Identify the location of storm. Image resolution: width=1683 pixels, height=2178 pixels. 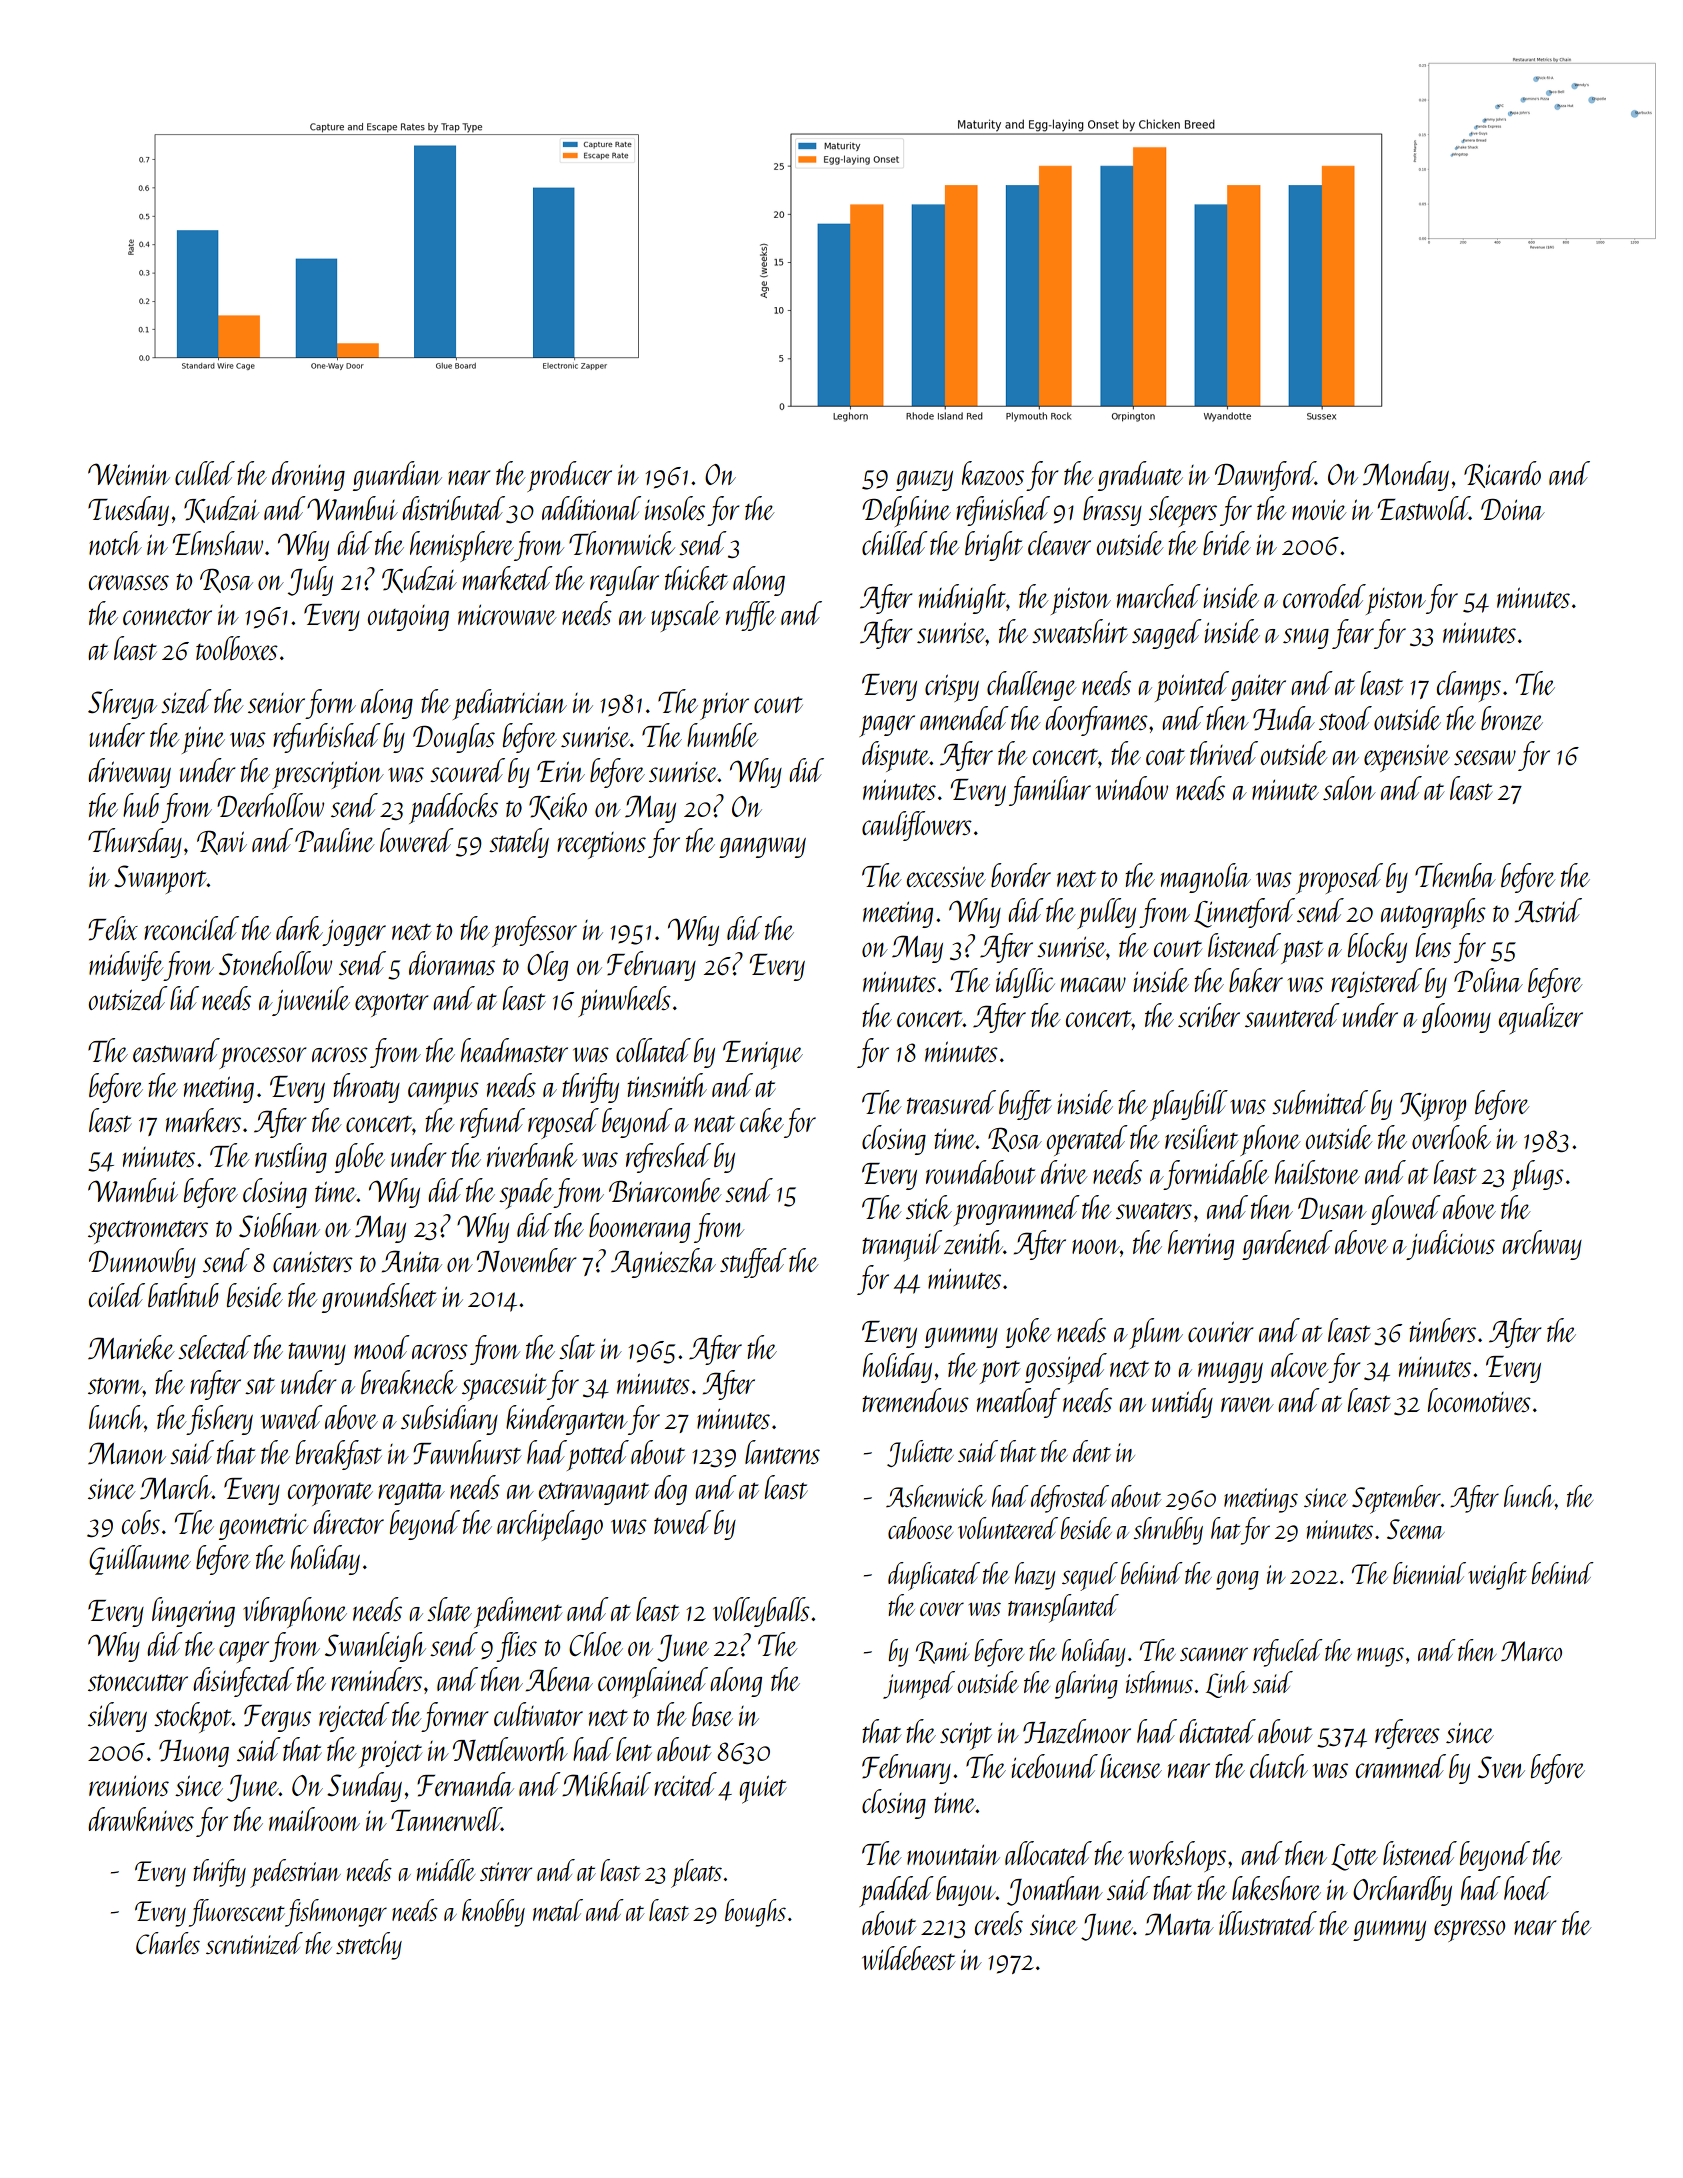
(115, 1386).
